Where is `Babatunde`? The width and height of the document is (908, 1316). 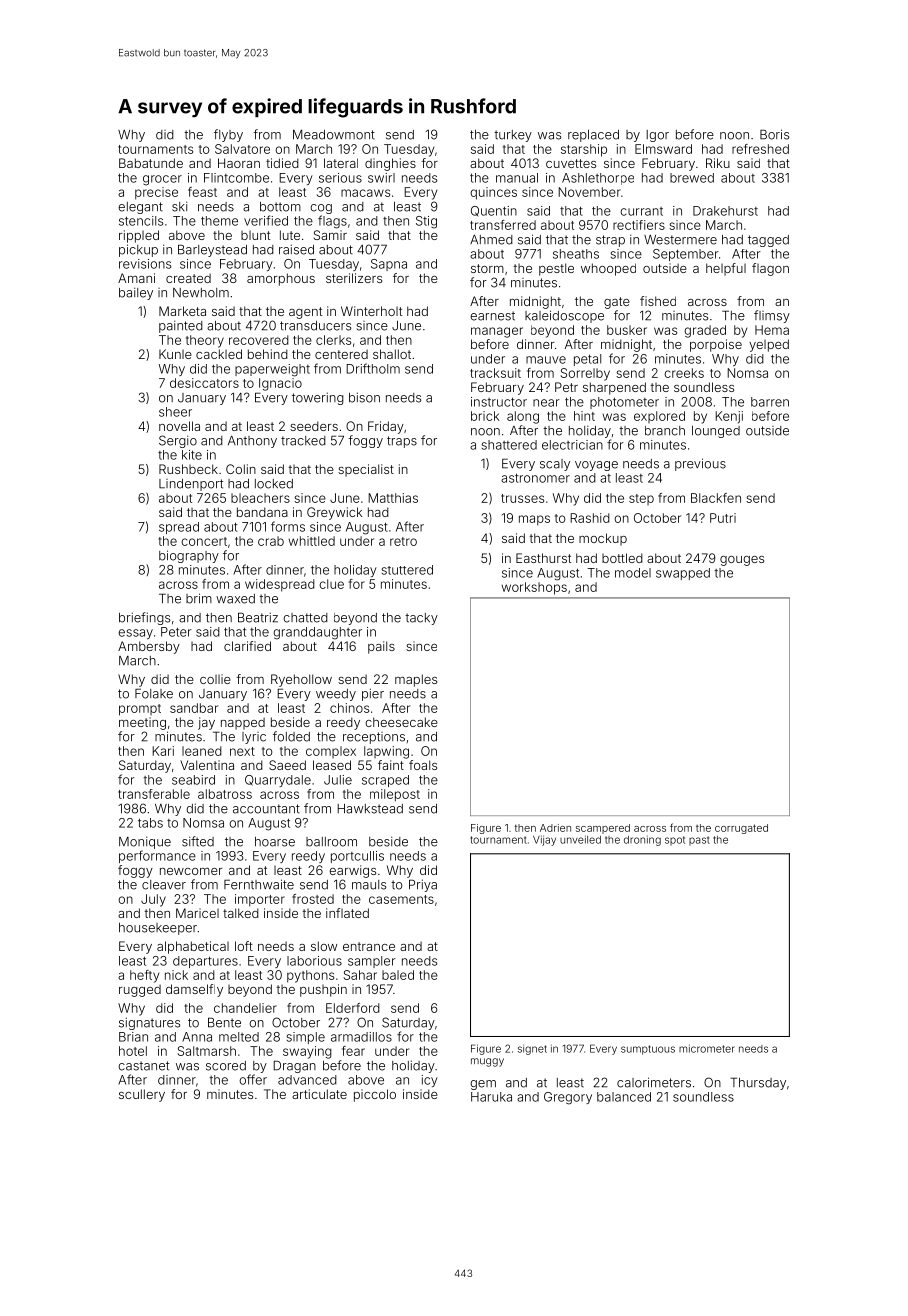
Babatunde is located at coordinates (151, 163).
